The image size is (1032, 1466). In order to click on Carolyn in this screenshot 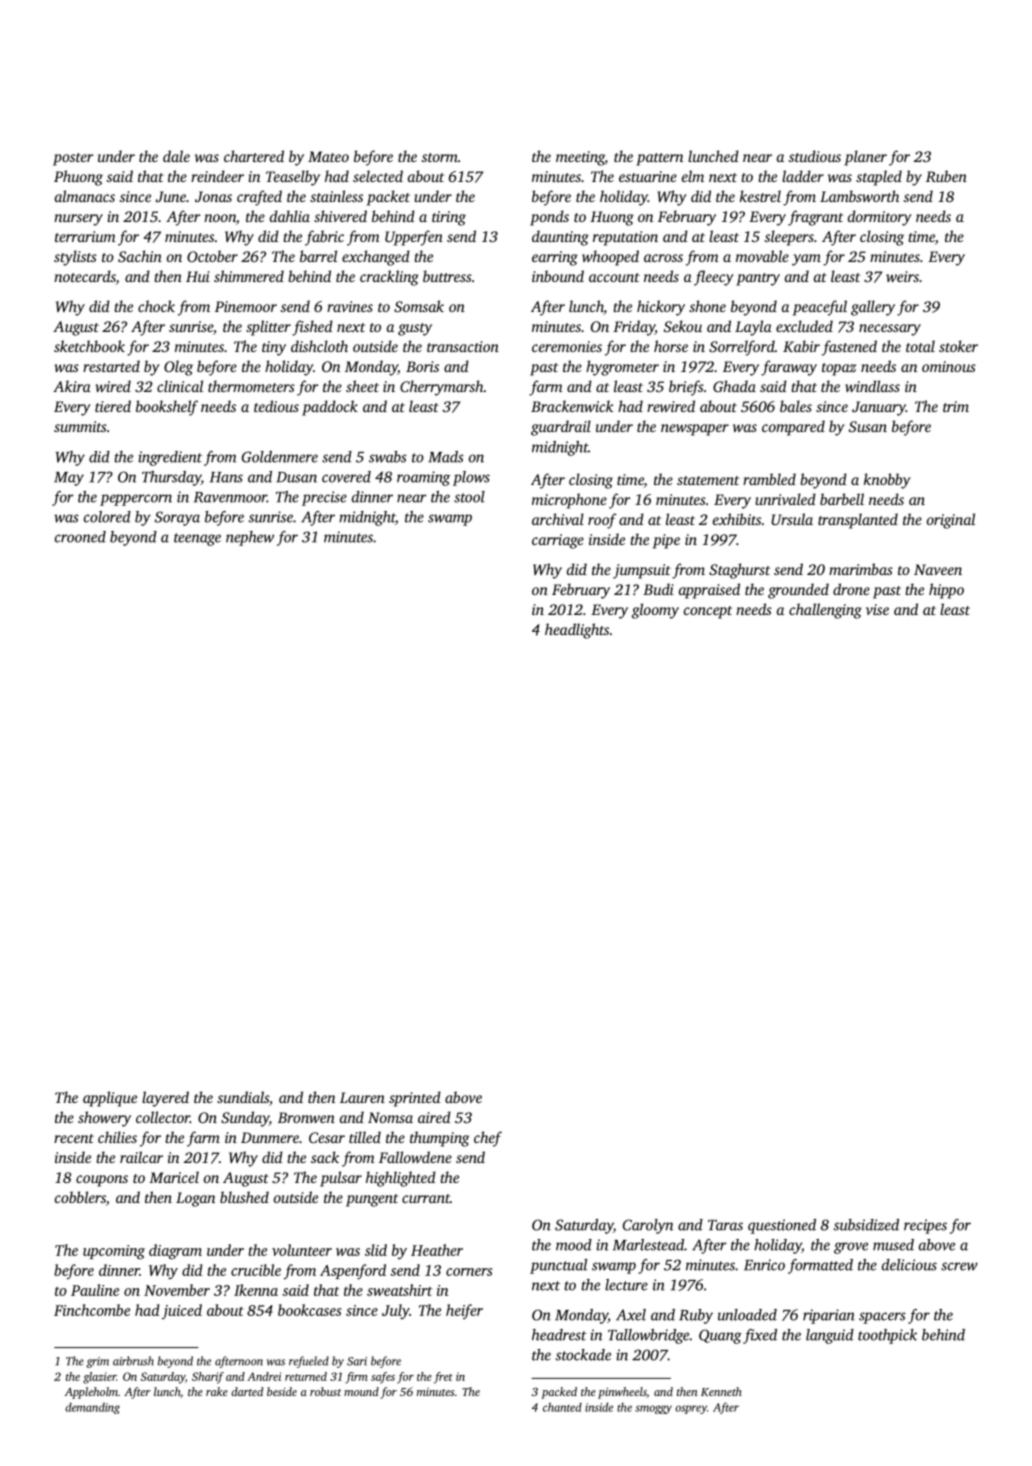, I will do `click(648, 1226)`.
